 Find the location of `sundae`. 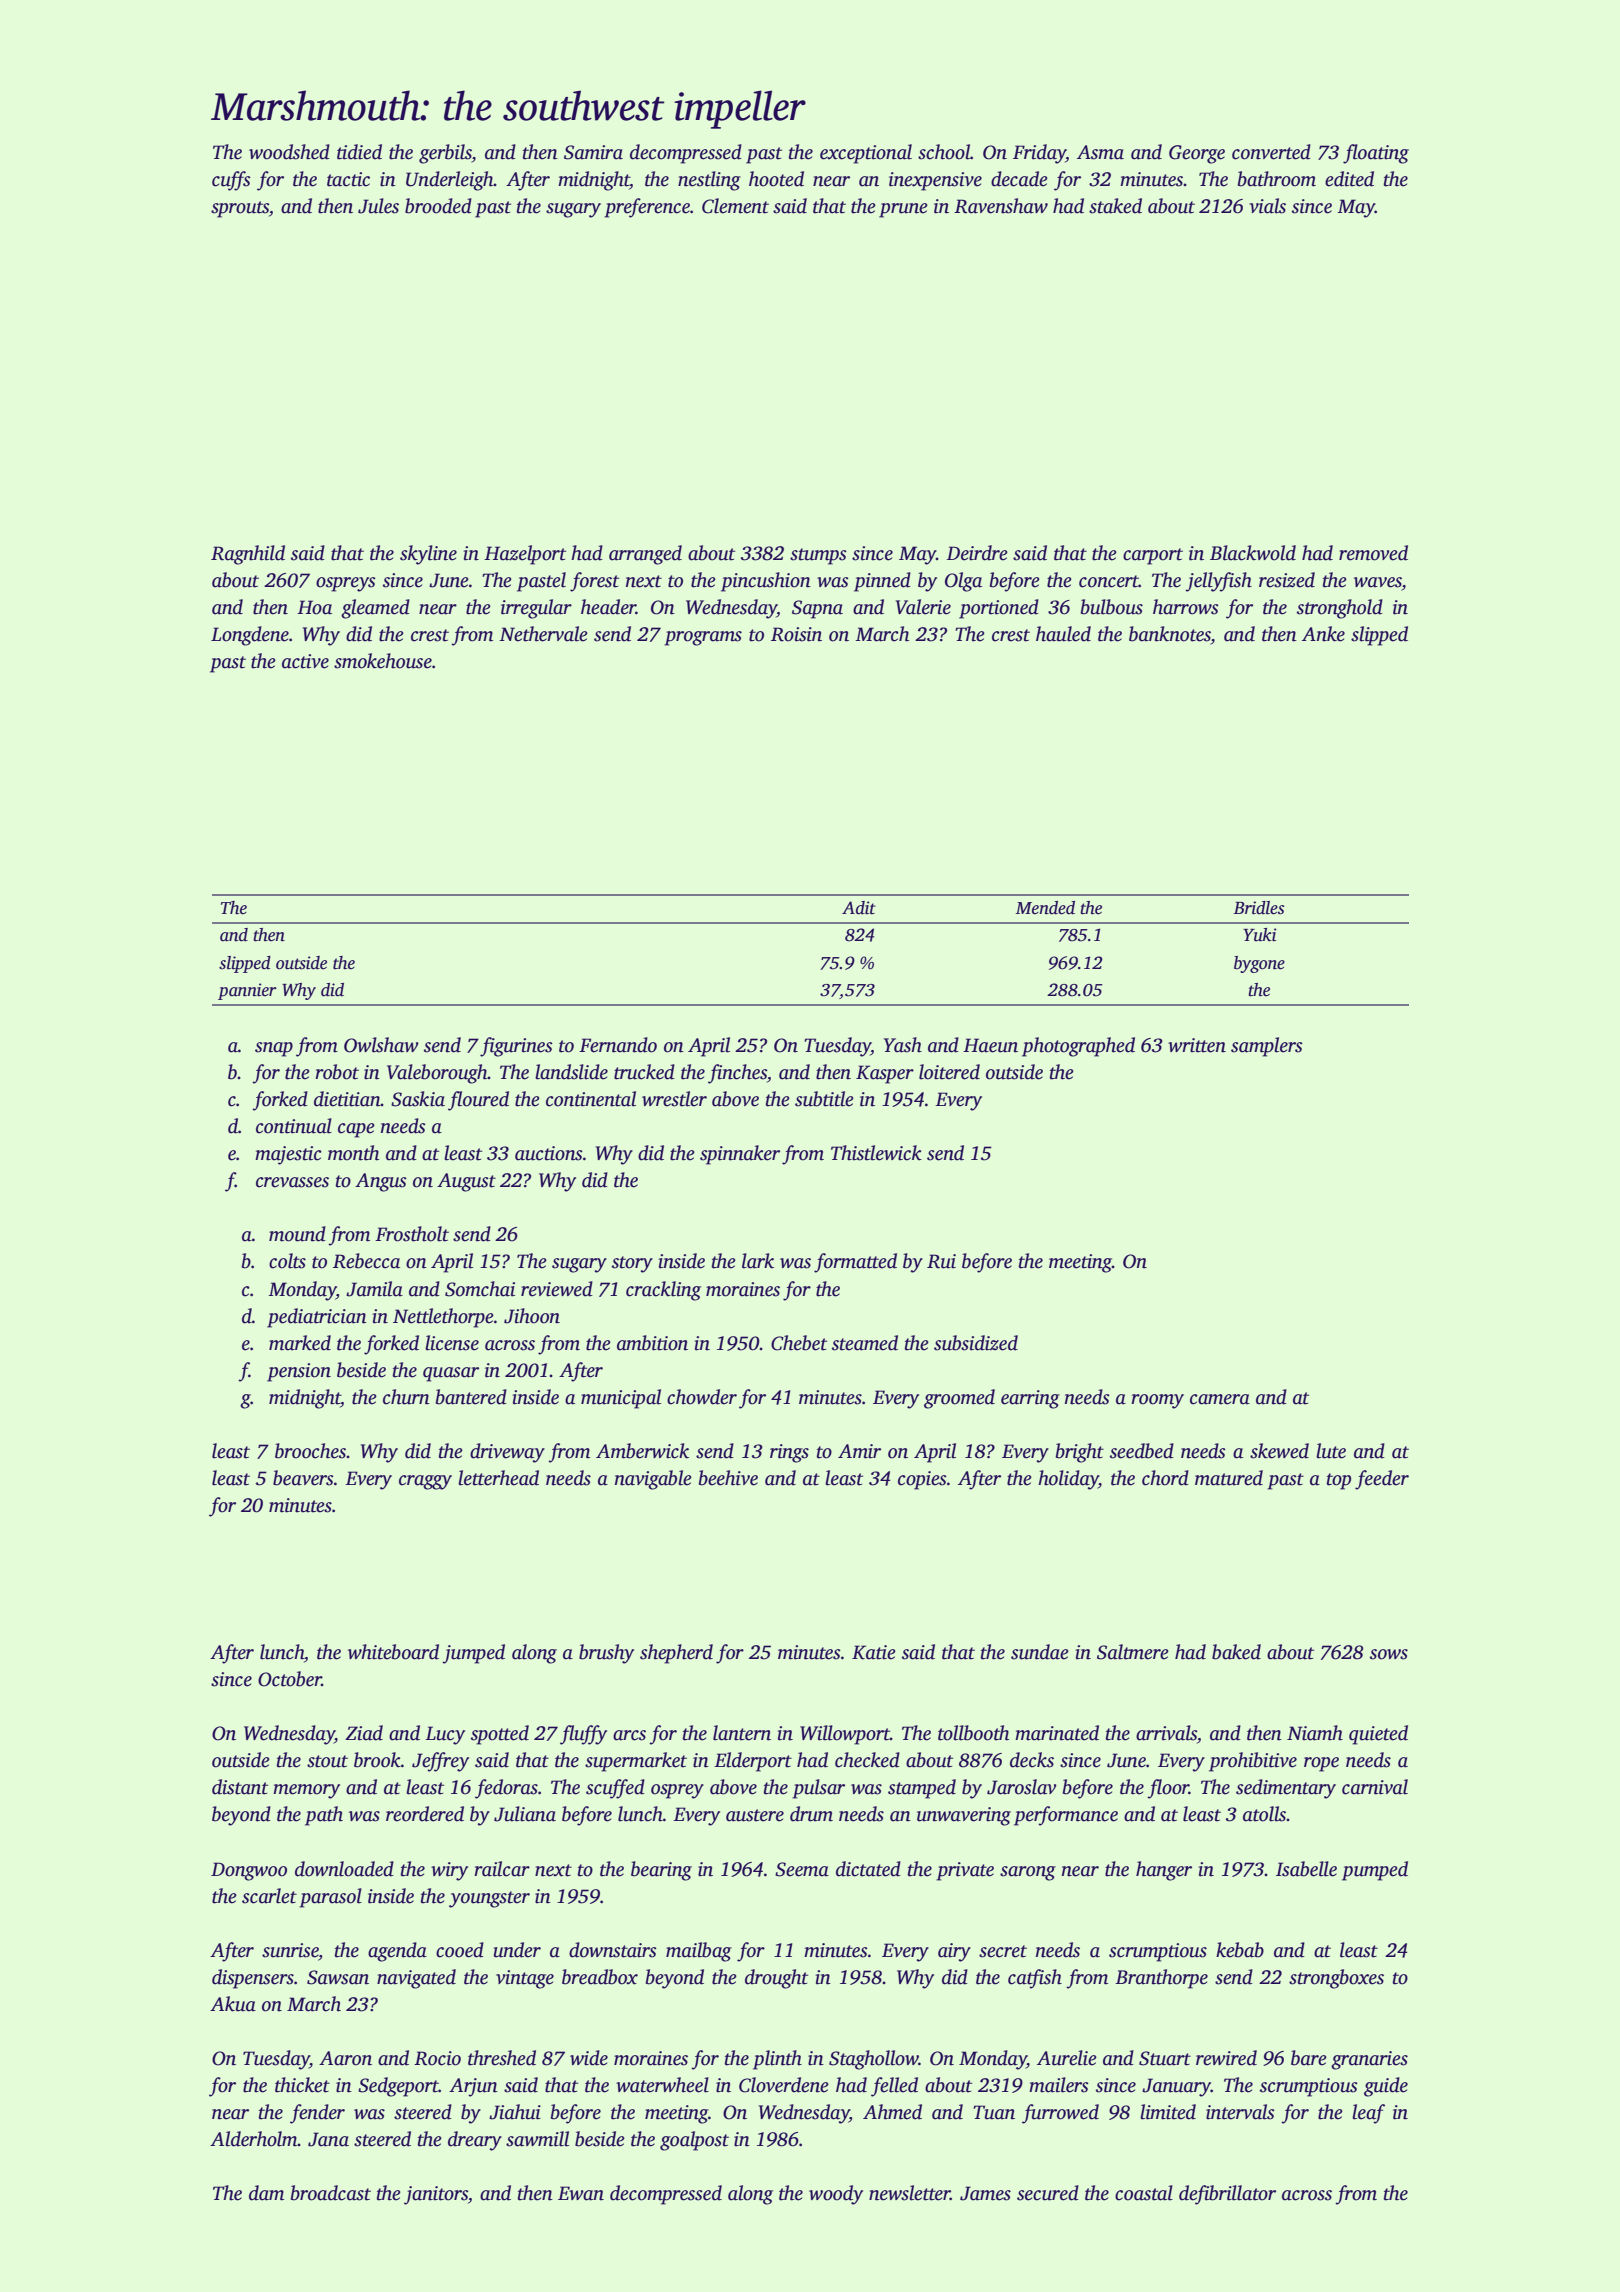

sundae is located at coordinates (1040, 1652).
